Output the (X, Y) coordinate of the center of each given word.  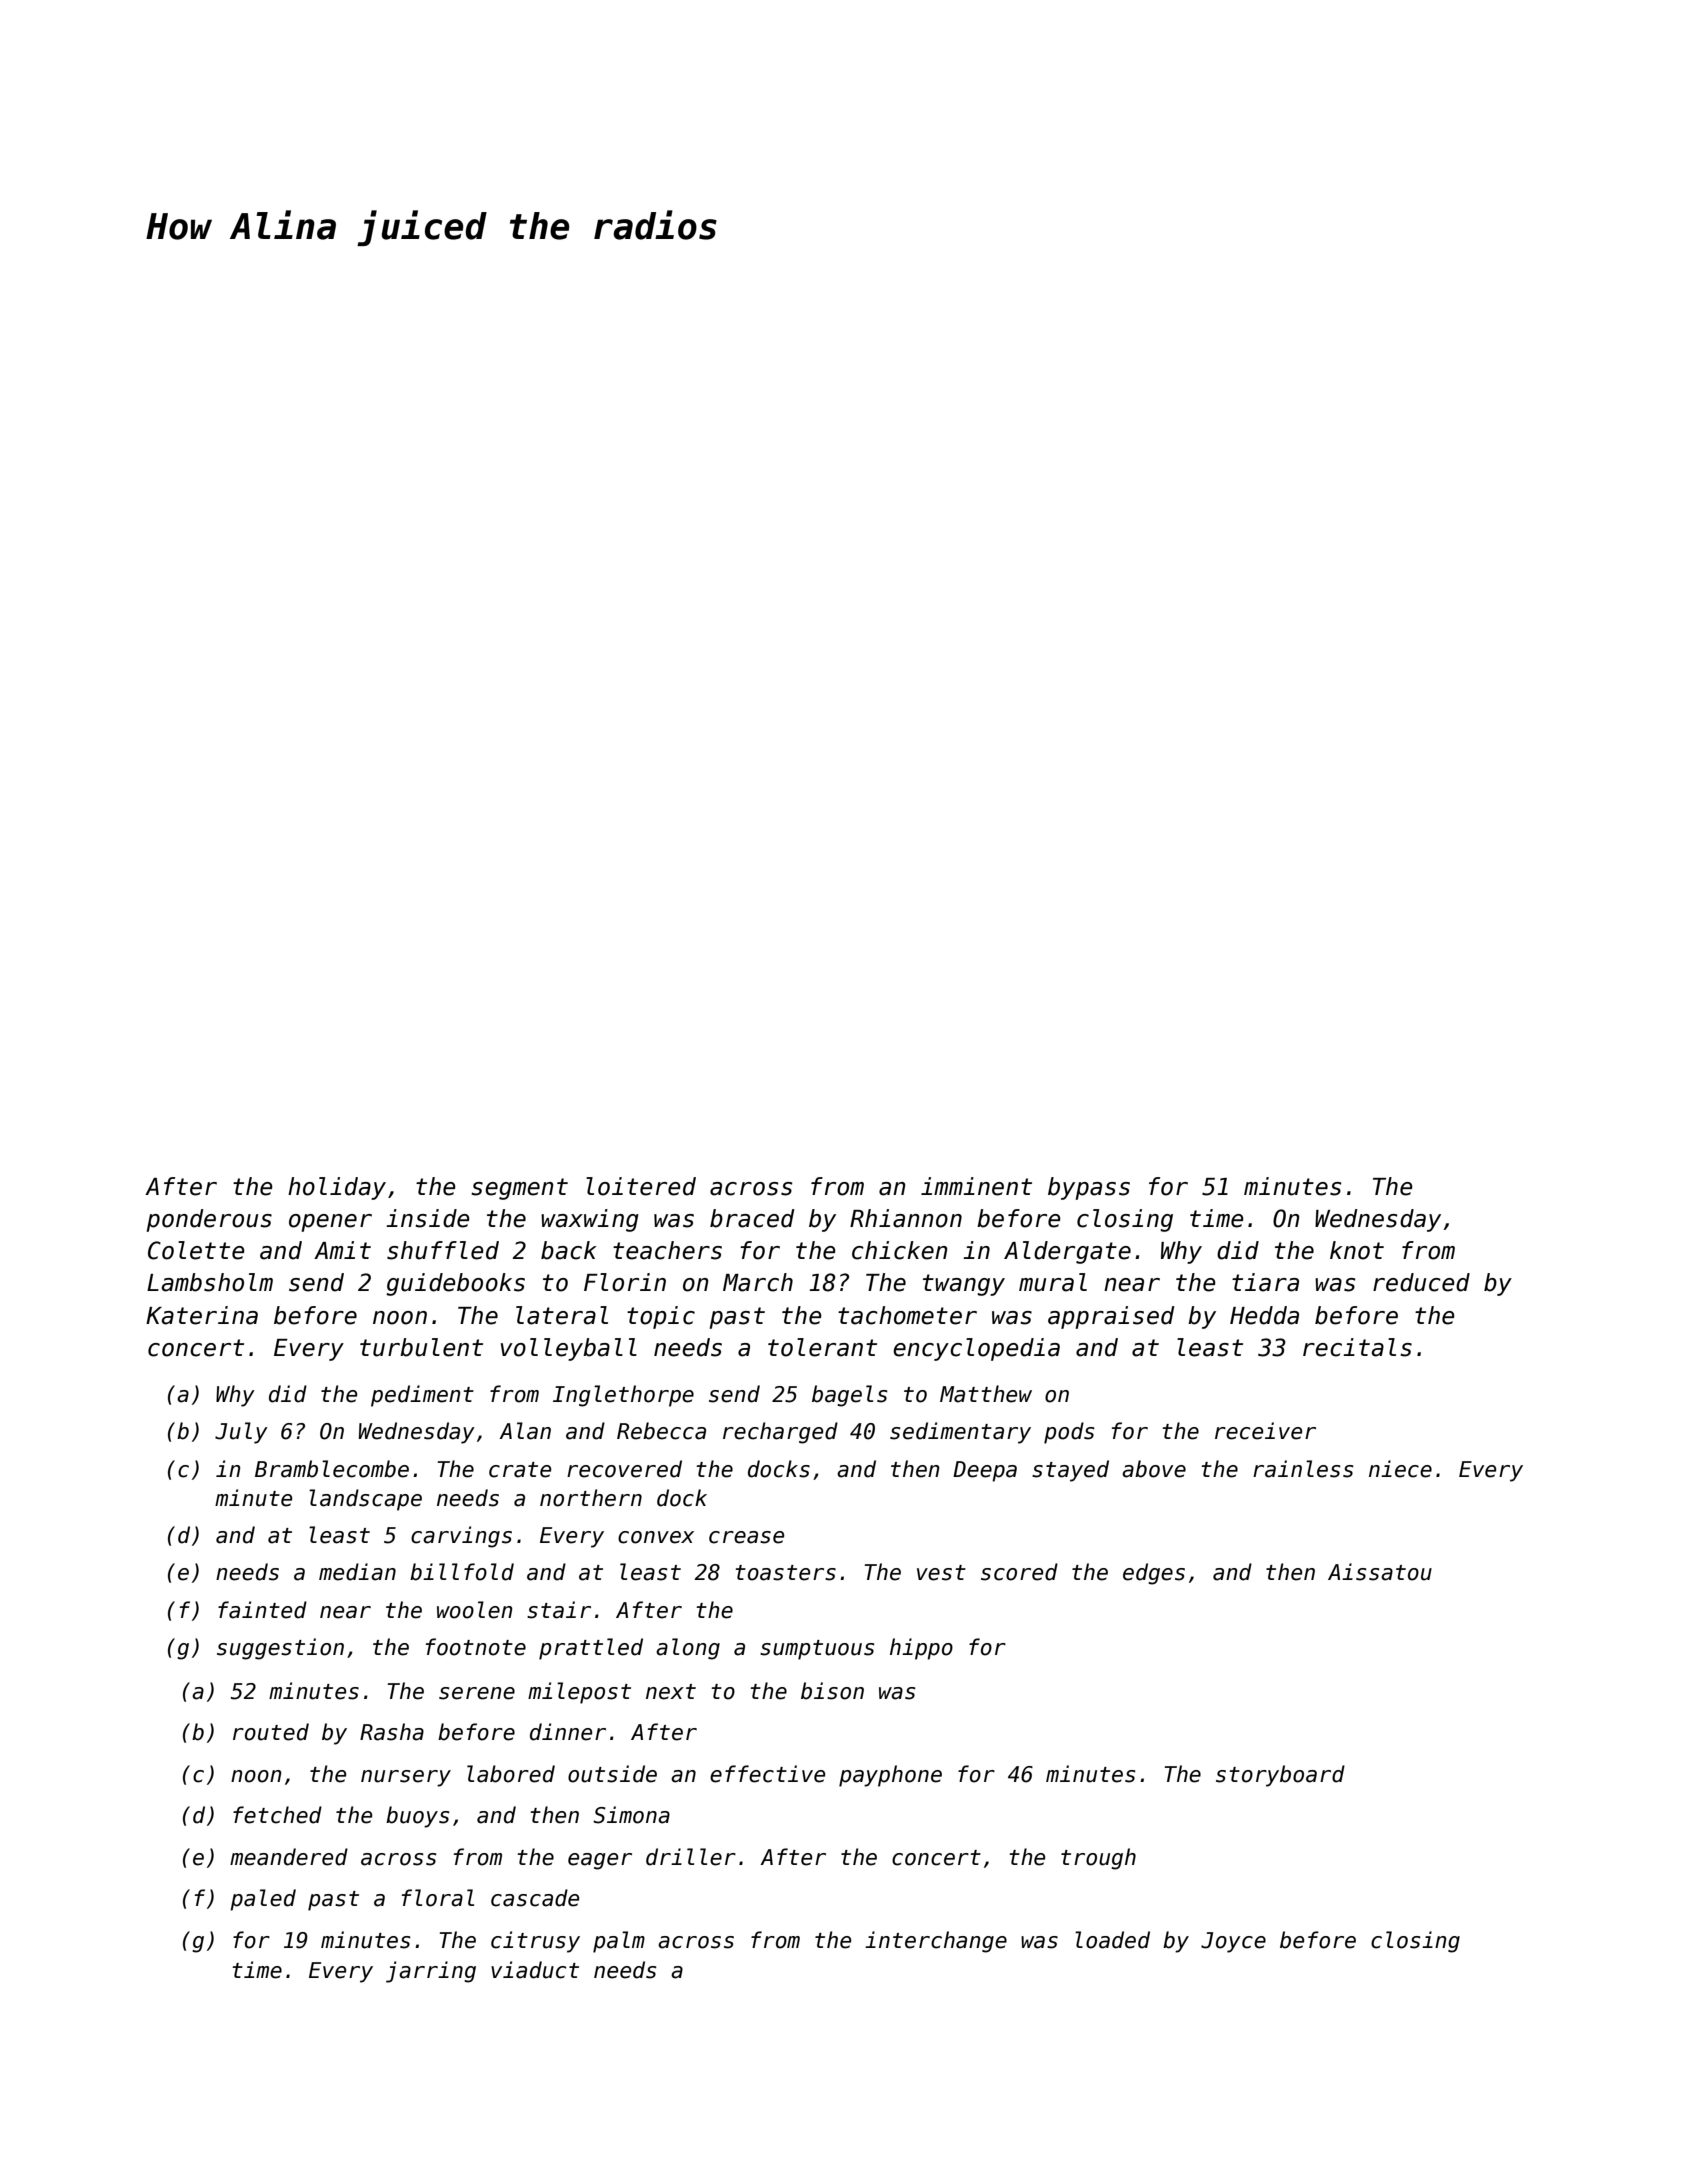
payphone (890, 1776)
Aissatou (1380, 1572)
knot (1357, 1250)
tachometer (907, 1315)
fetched (277, 1815)
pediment (422, 1396)
